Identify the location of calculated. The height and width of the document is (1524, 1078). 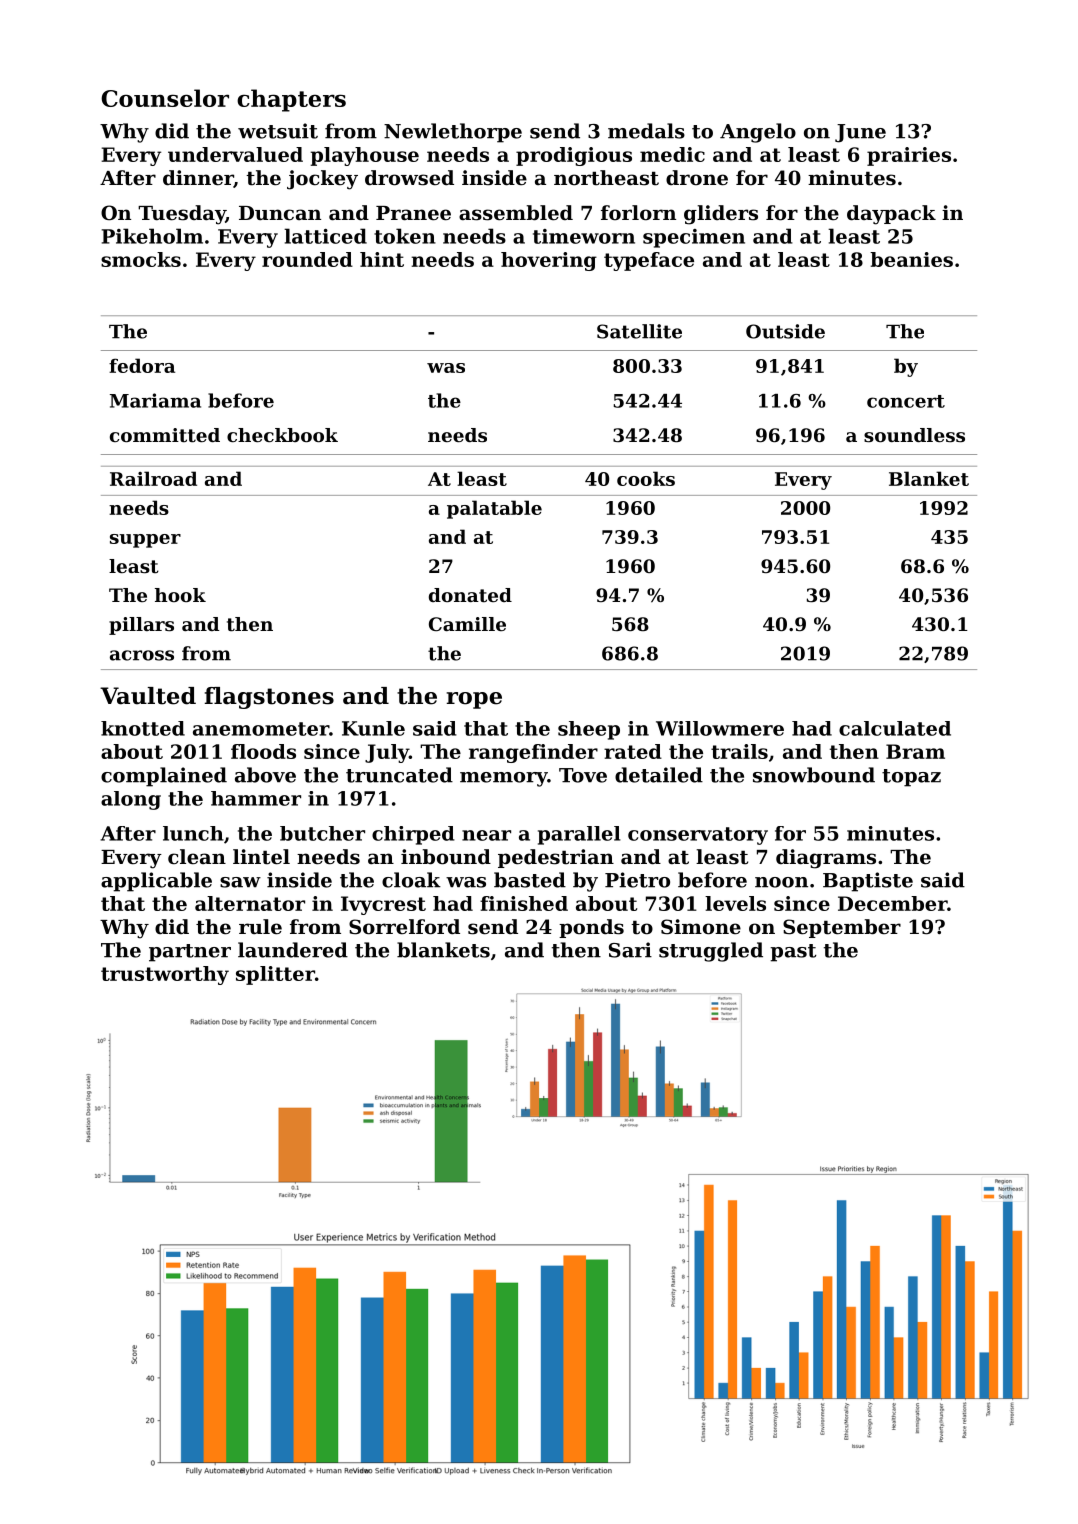
(895, 728).
